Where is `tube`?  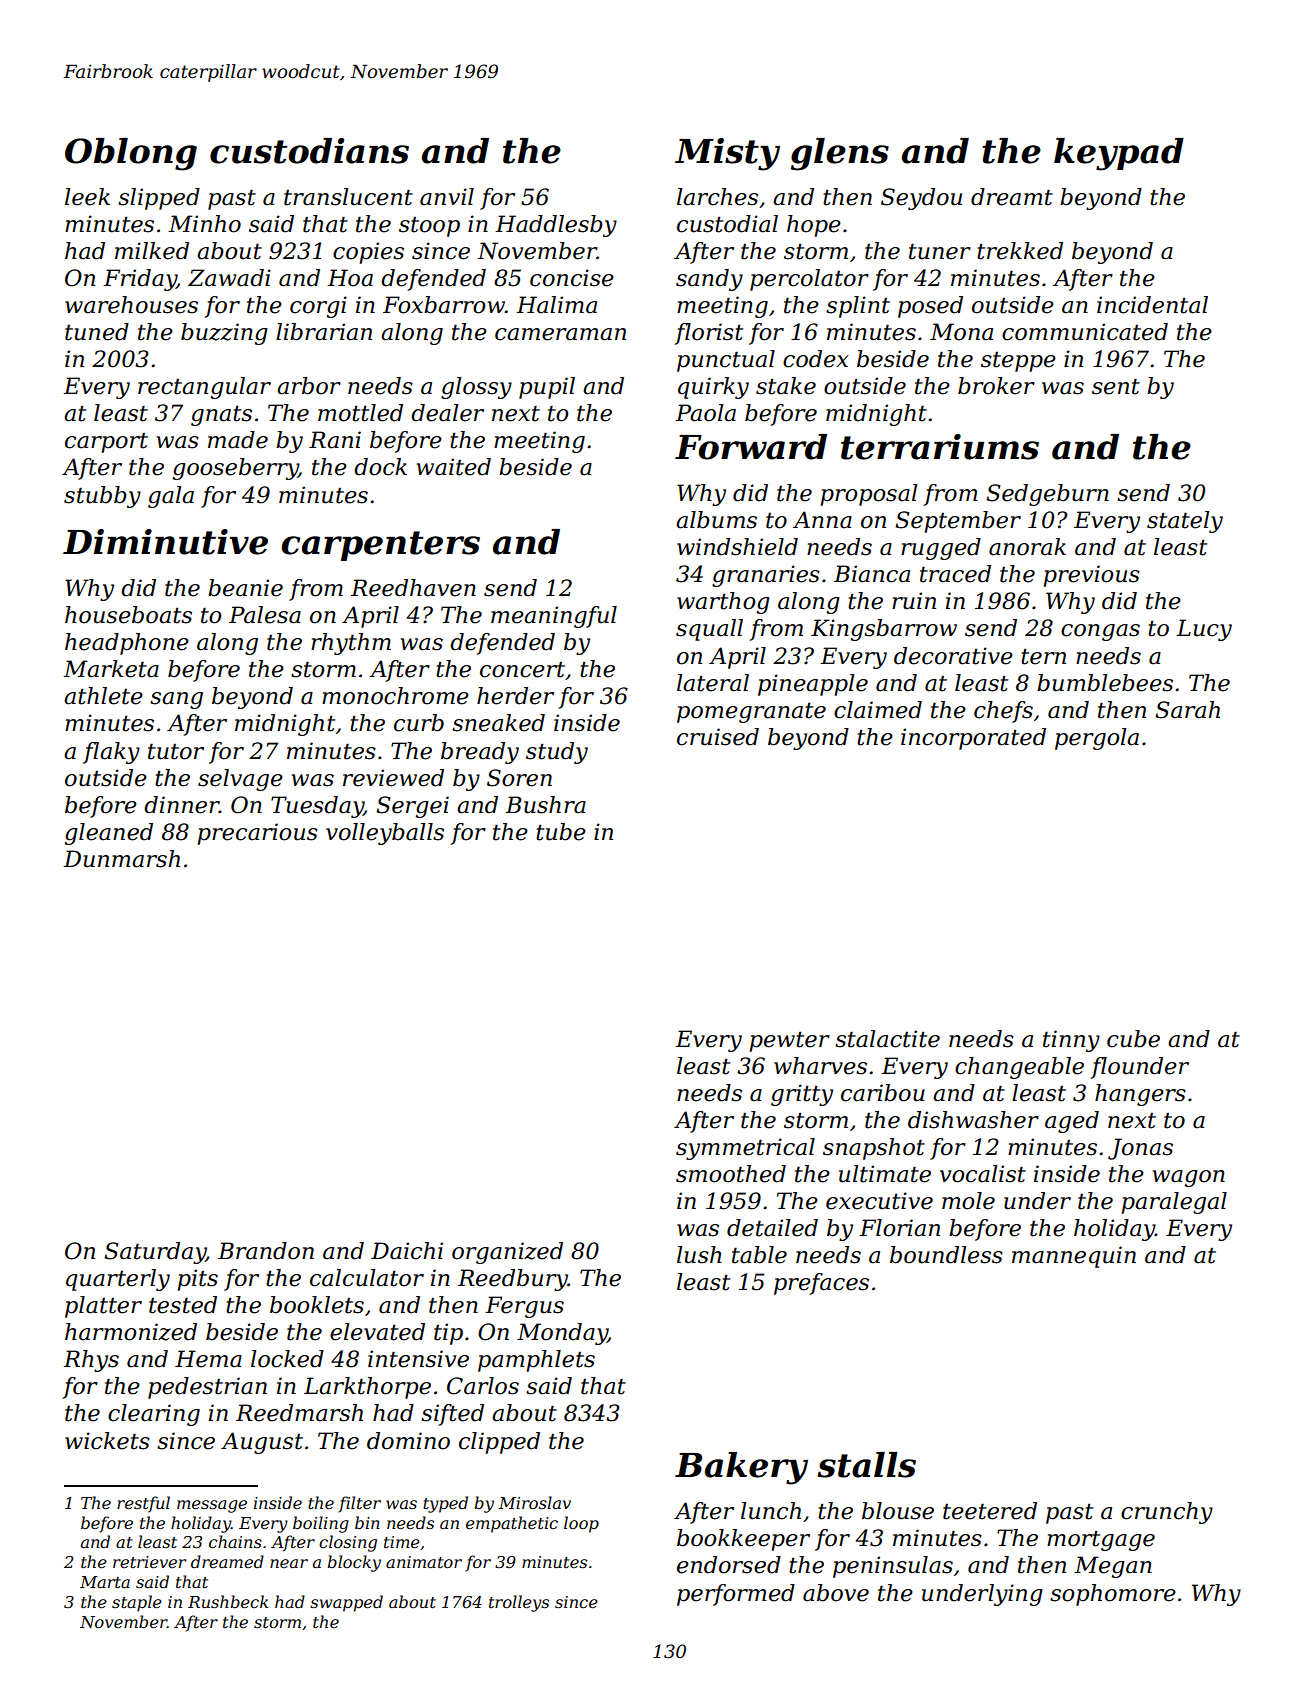 tube is located at coordinates (561, 832).
